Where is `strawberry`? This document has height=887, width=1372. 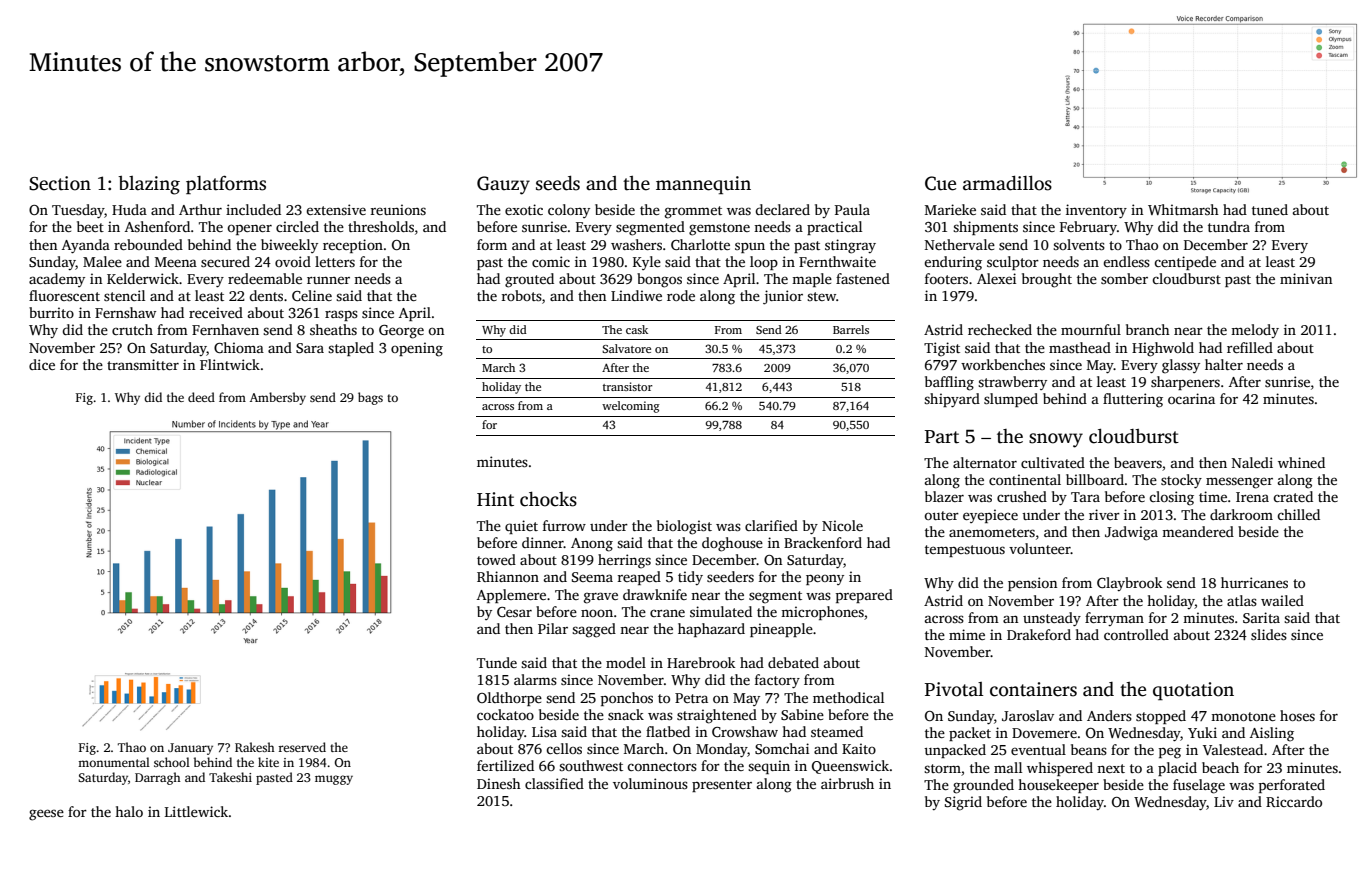 strawberry is located at coordinates (1012, 383).
